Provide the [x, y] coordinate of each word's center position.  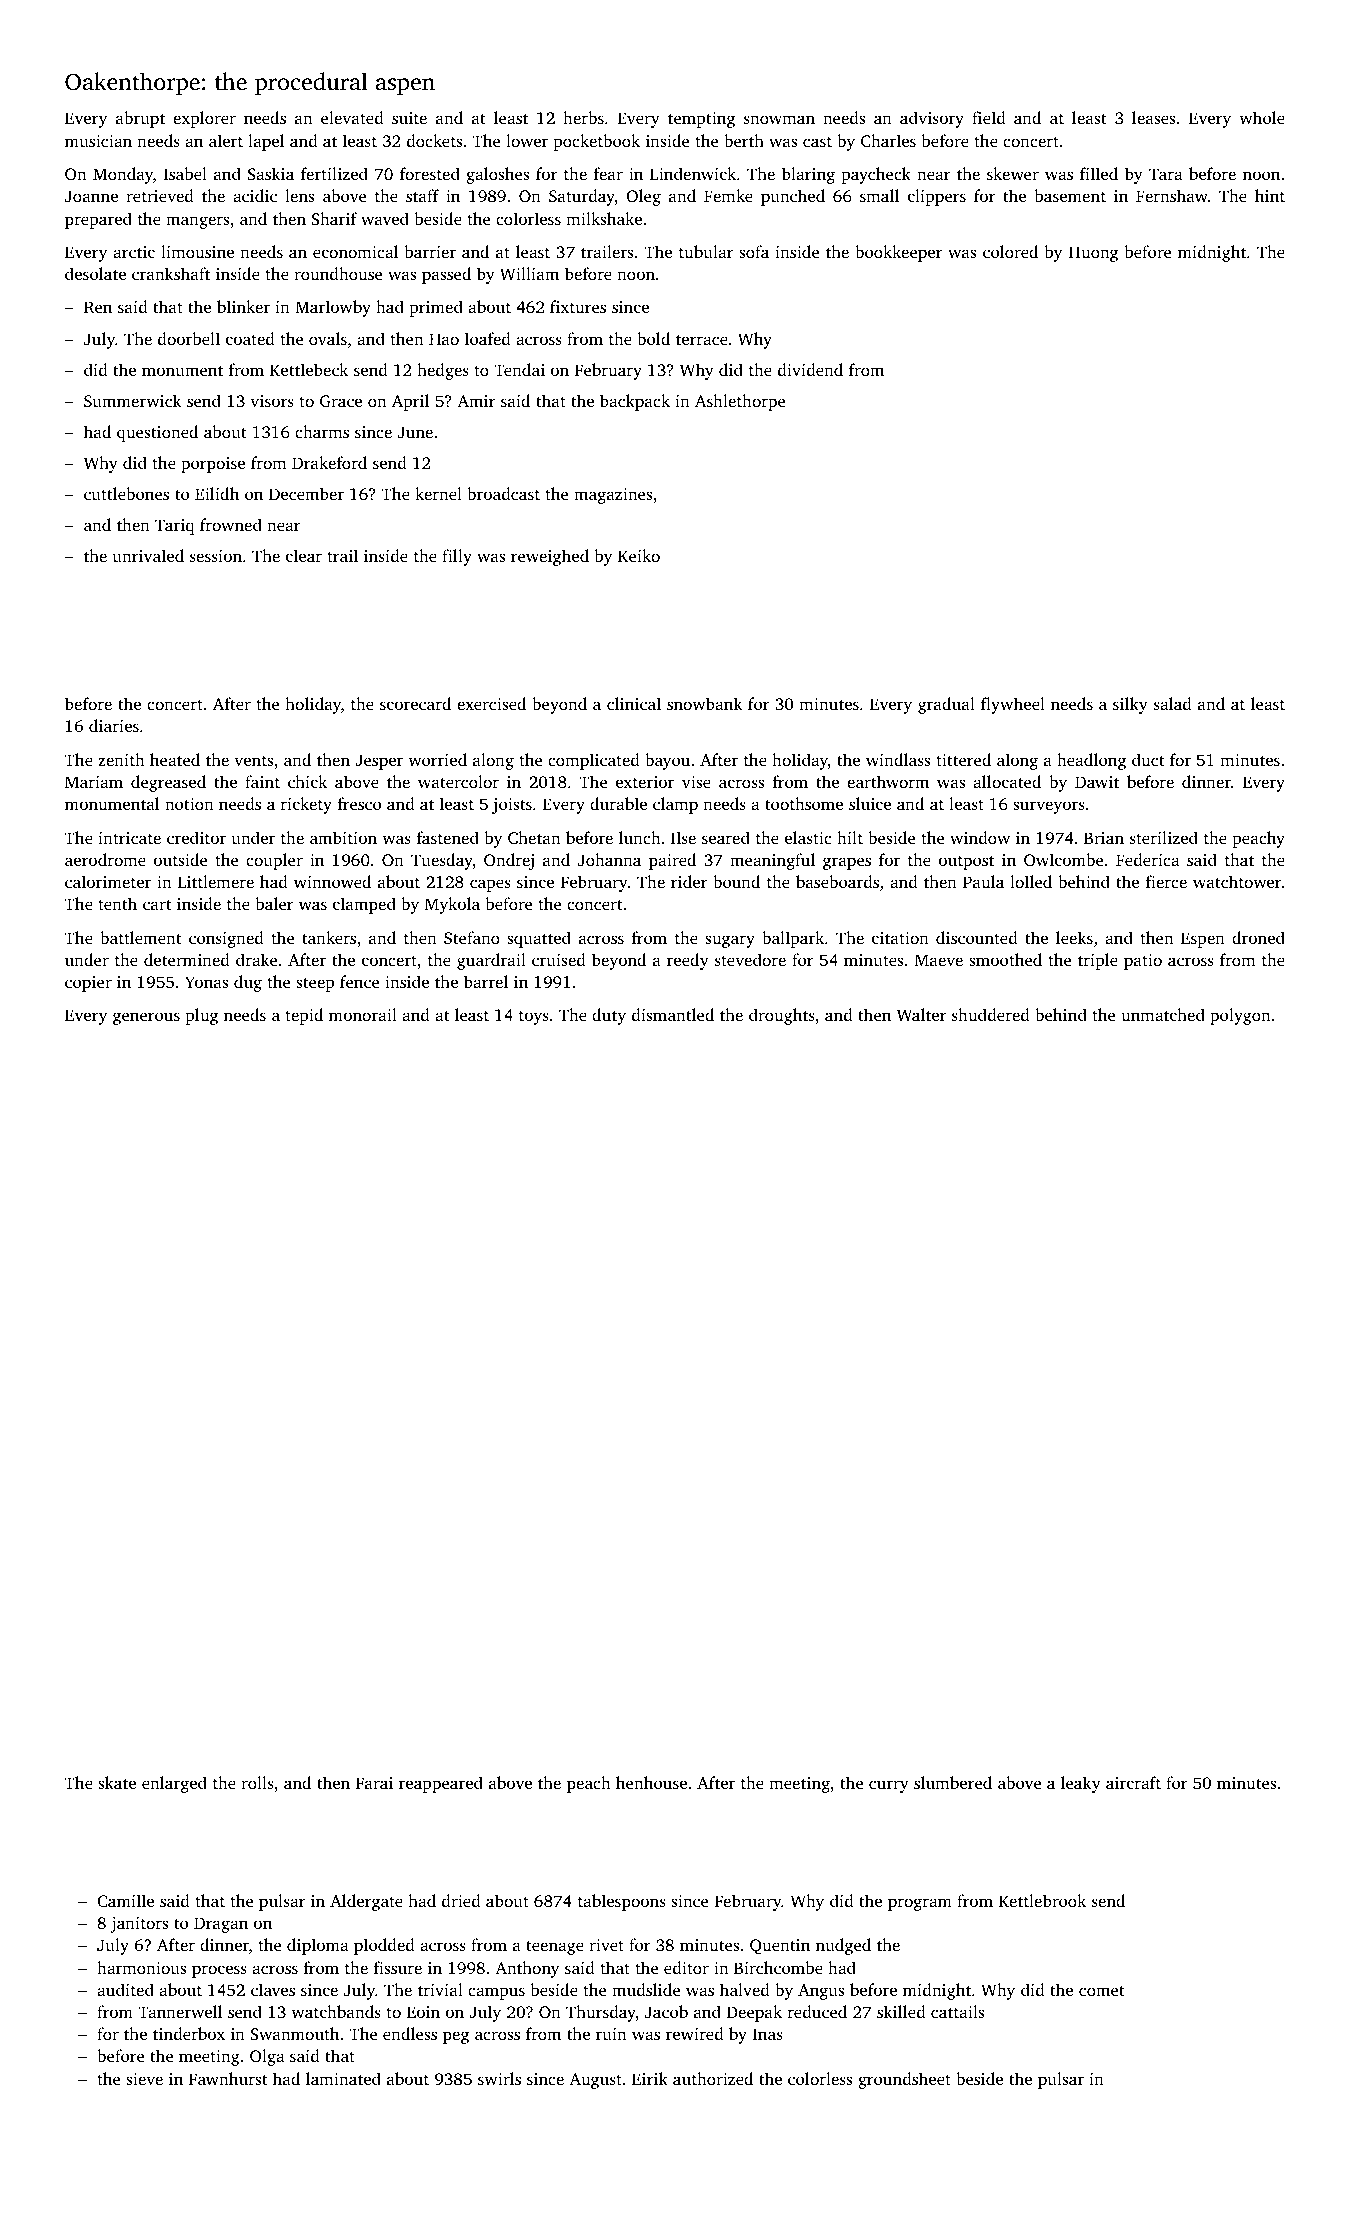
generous [146, 1018]
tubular [706, 251]
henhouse [651, 1782]
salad [1173, 703]
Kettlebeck [309, 369]
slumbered [953, 1782]
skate [117, 1782]
